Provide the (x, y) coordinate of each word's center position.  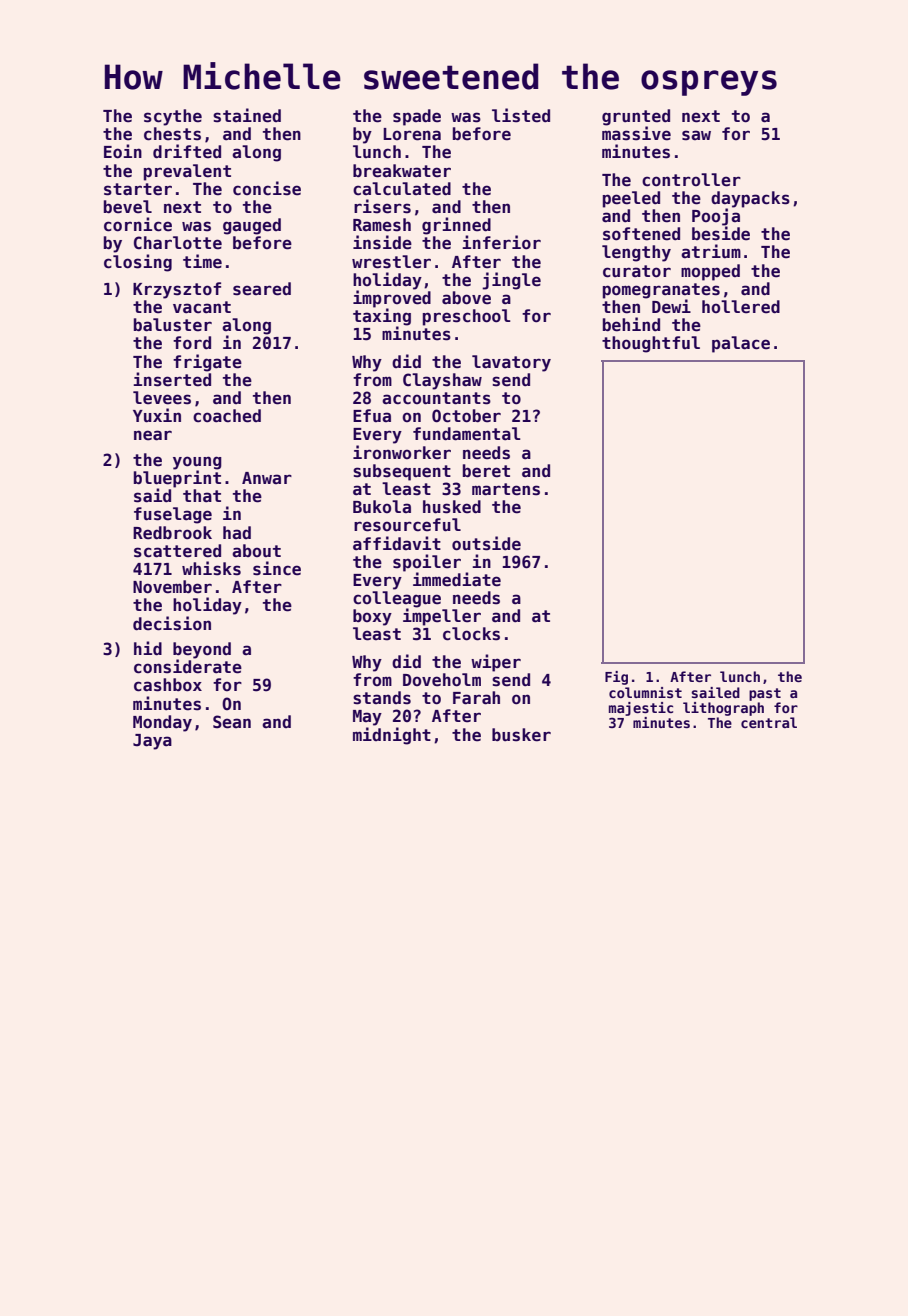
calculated (402, 189)
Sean (232, 722)
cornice (138, 224)
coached (227, 416)
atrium (711, 251)
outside (486, 543)
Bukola (382, 506)
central (769, 722)
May (367, 718)
